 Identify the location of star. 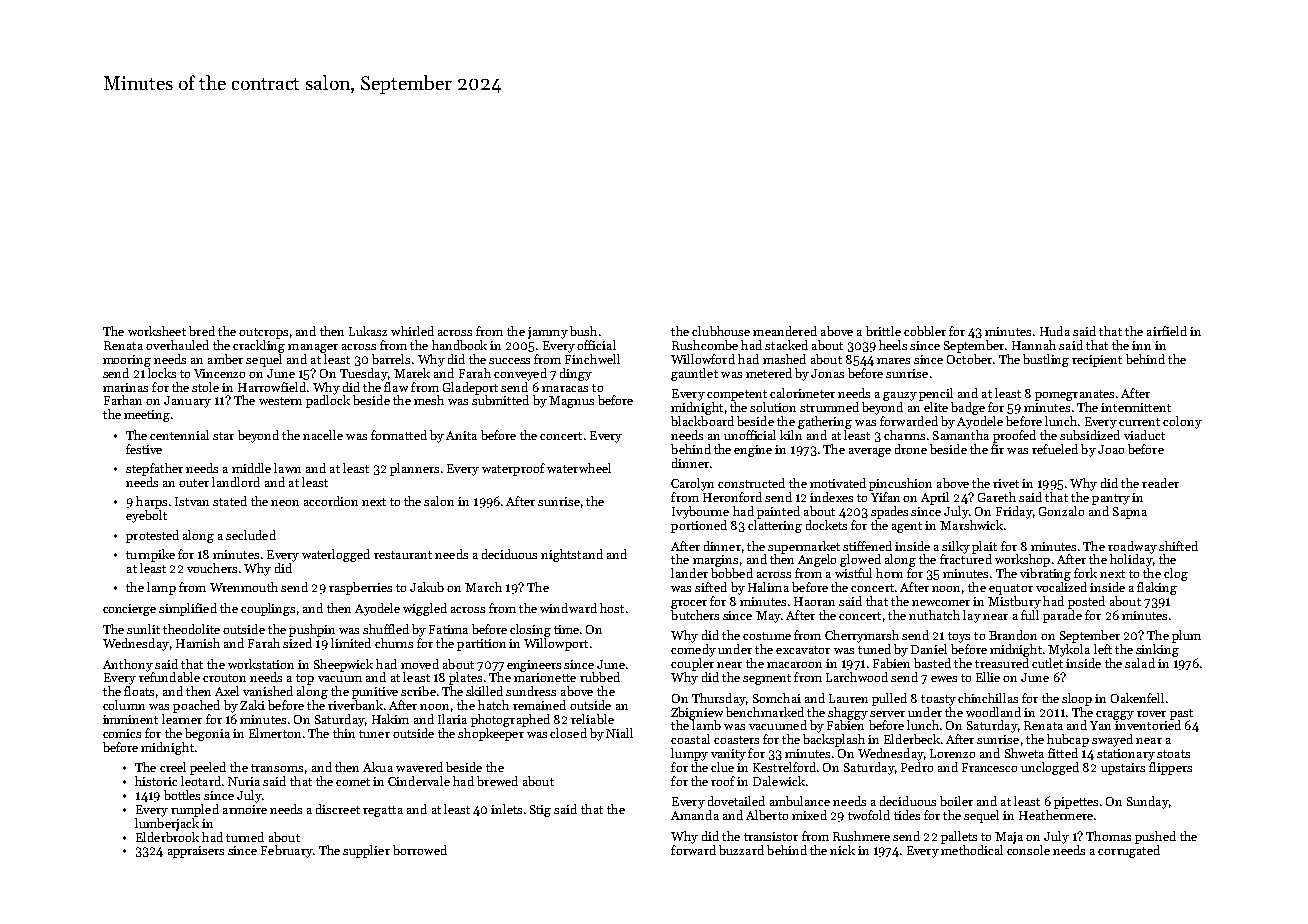
(223, 436).
